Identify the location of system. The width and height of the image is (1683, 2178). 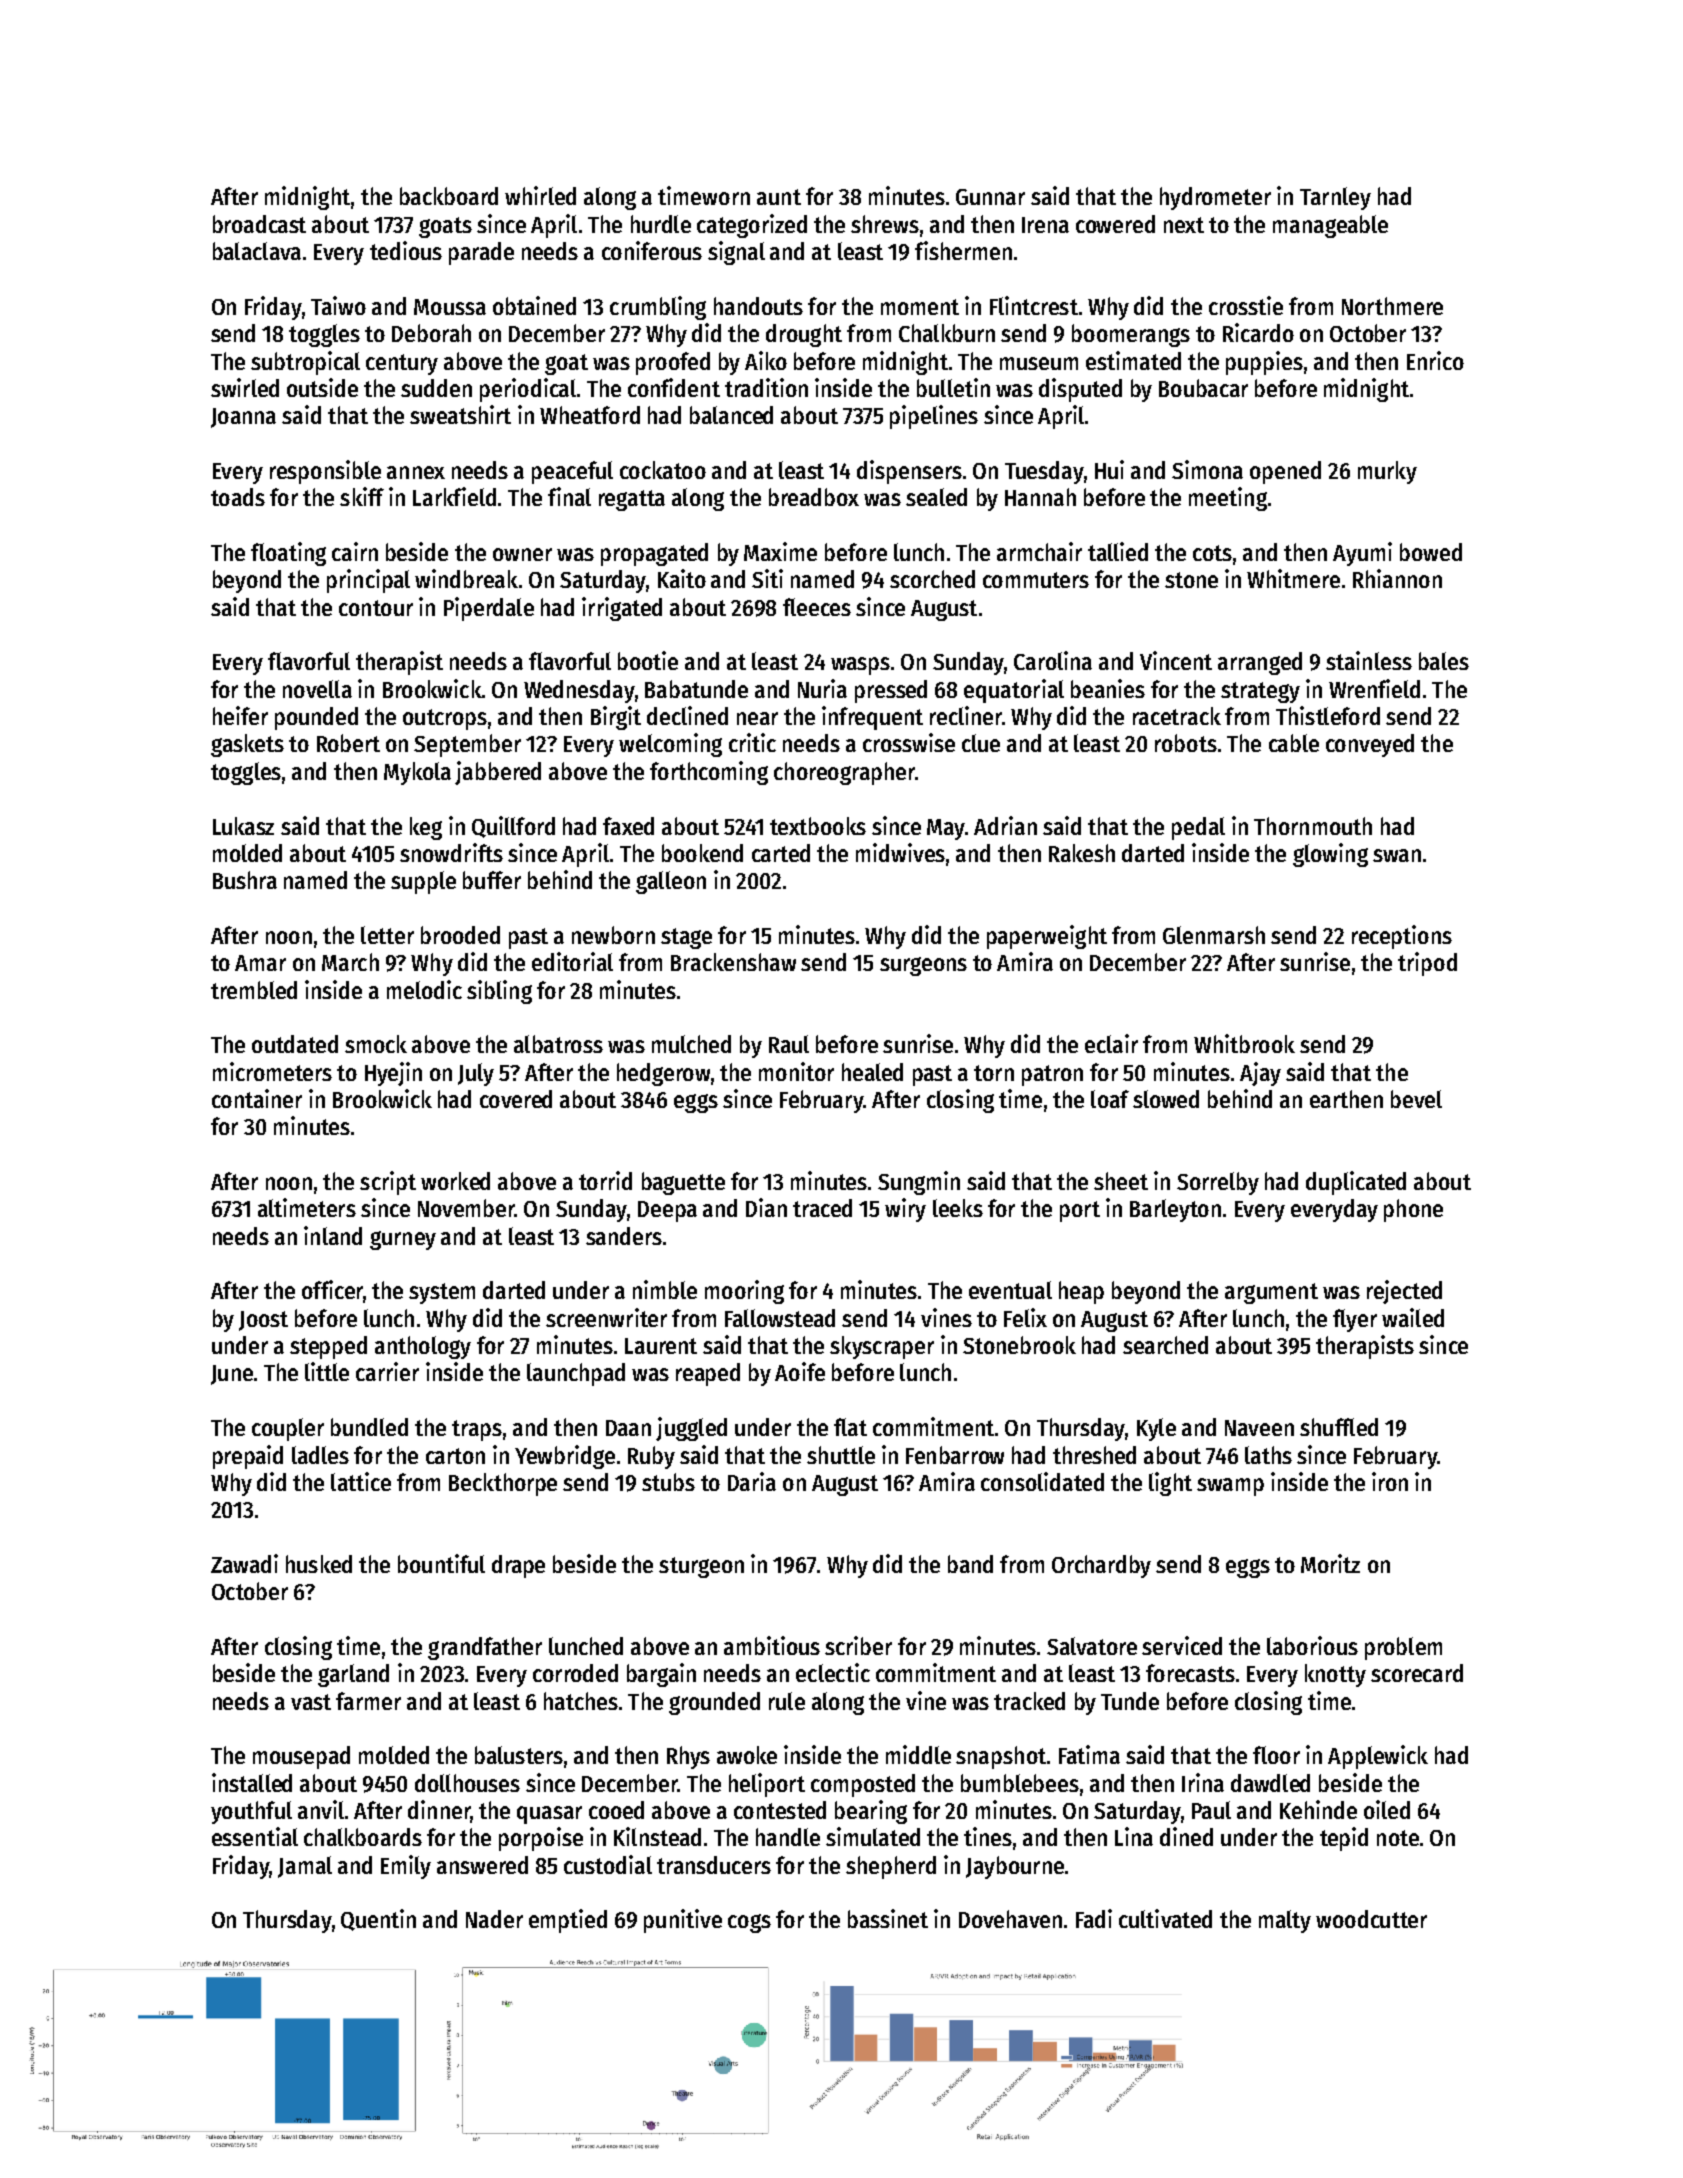
(442, 1293).
